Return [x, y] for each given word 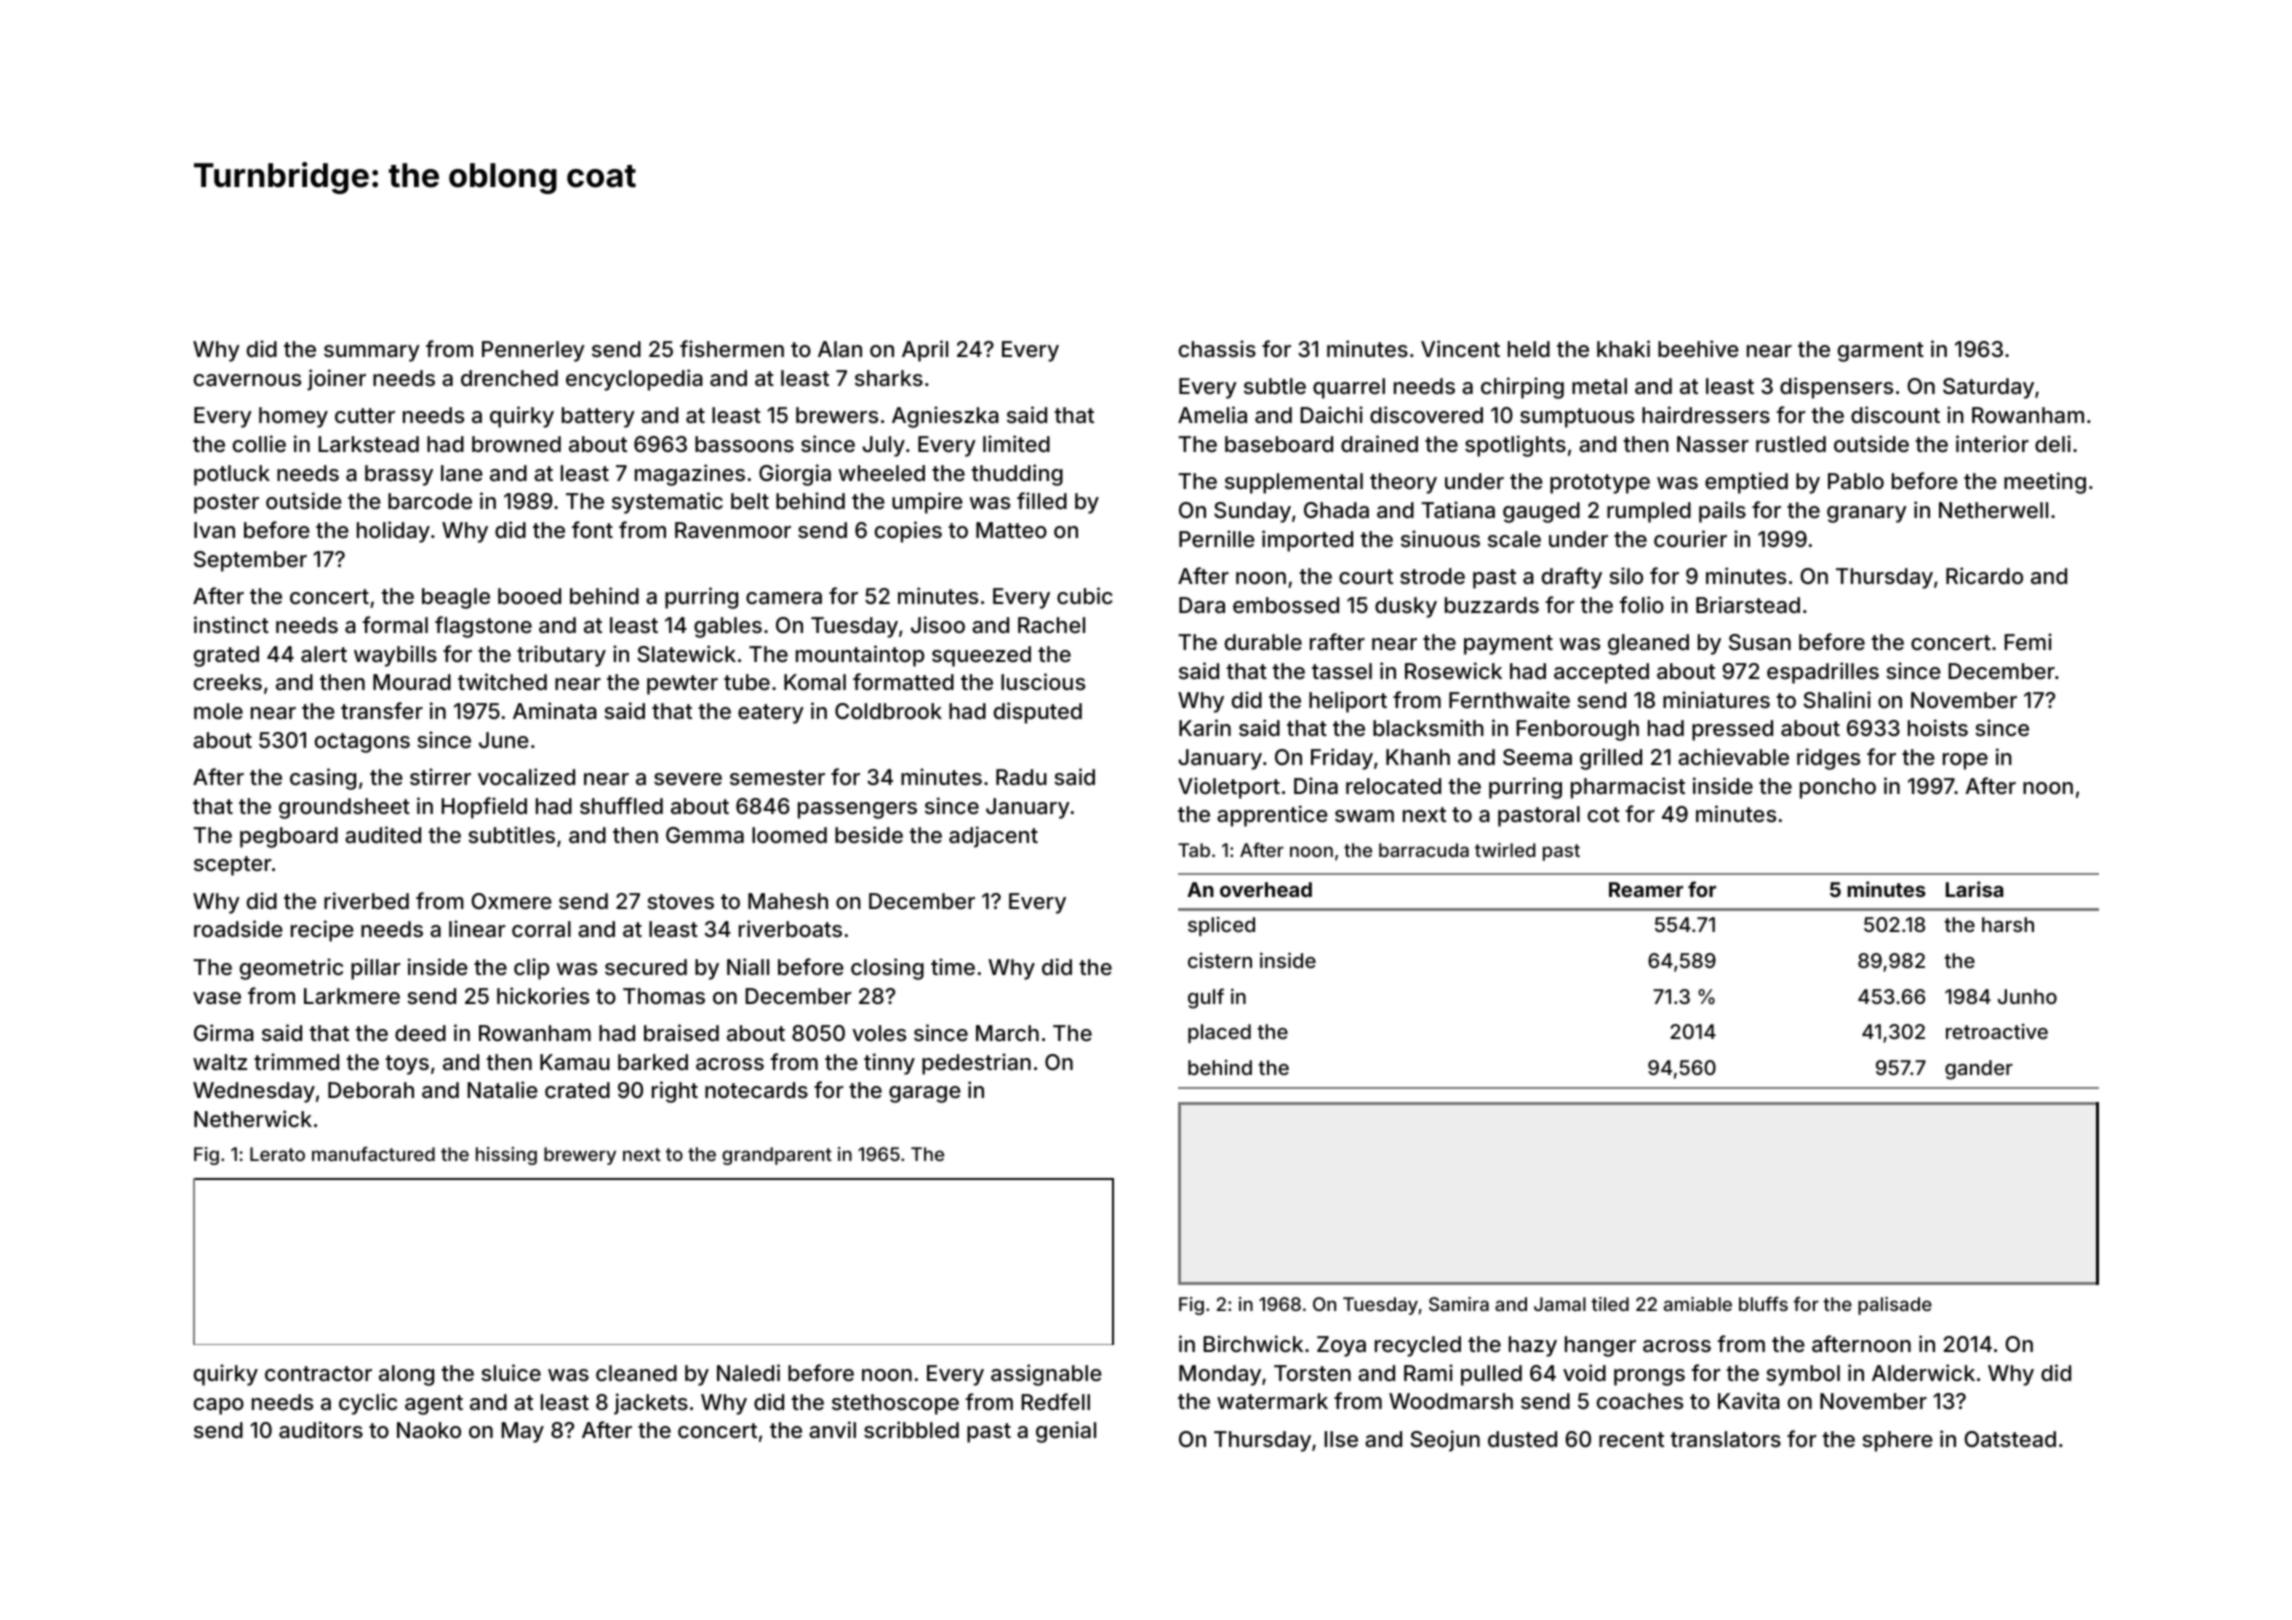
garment [1881, 352]
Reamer [1646, 889]
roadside [238, 929]
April [925, 351]
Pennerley [533, 351]
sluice [511, 1372]
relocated [1393, 786]
